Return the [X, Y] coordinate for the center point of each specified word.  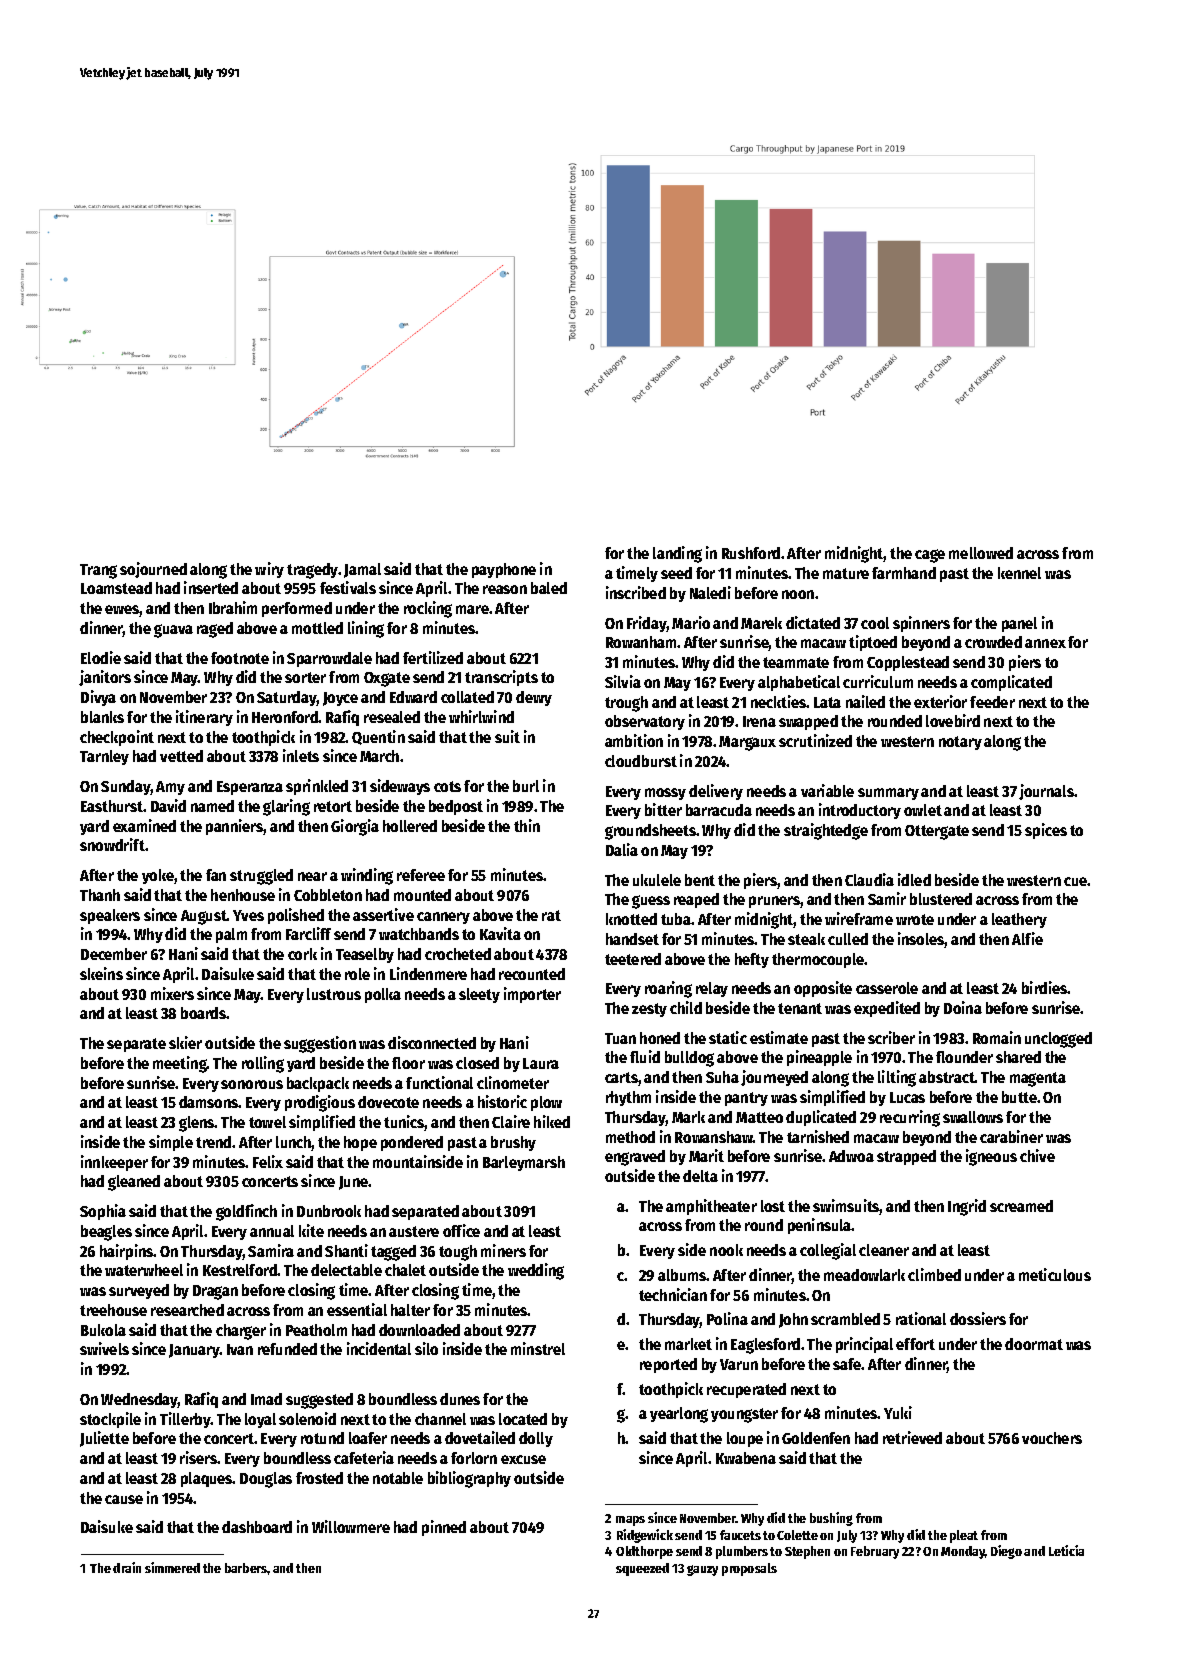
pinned [444, 1528]
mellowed [981, 553]
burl [526, 786]
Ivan [240, 1349]
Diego [1006, 1552]
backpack [318, 1084]
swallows [973, 1117]
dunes [460, 1399]
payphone [504, 570]
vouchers [1052, 1438]
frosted [319, 1478]
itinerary [204, 718]
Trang [98, 571]
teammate [796, 662]
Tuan [620, 1038]
